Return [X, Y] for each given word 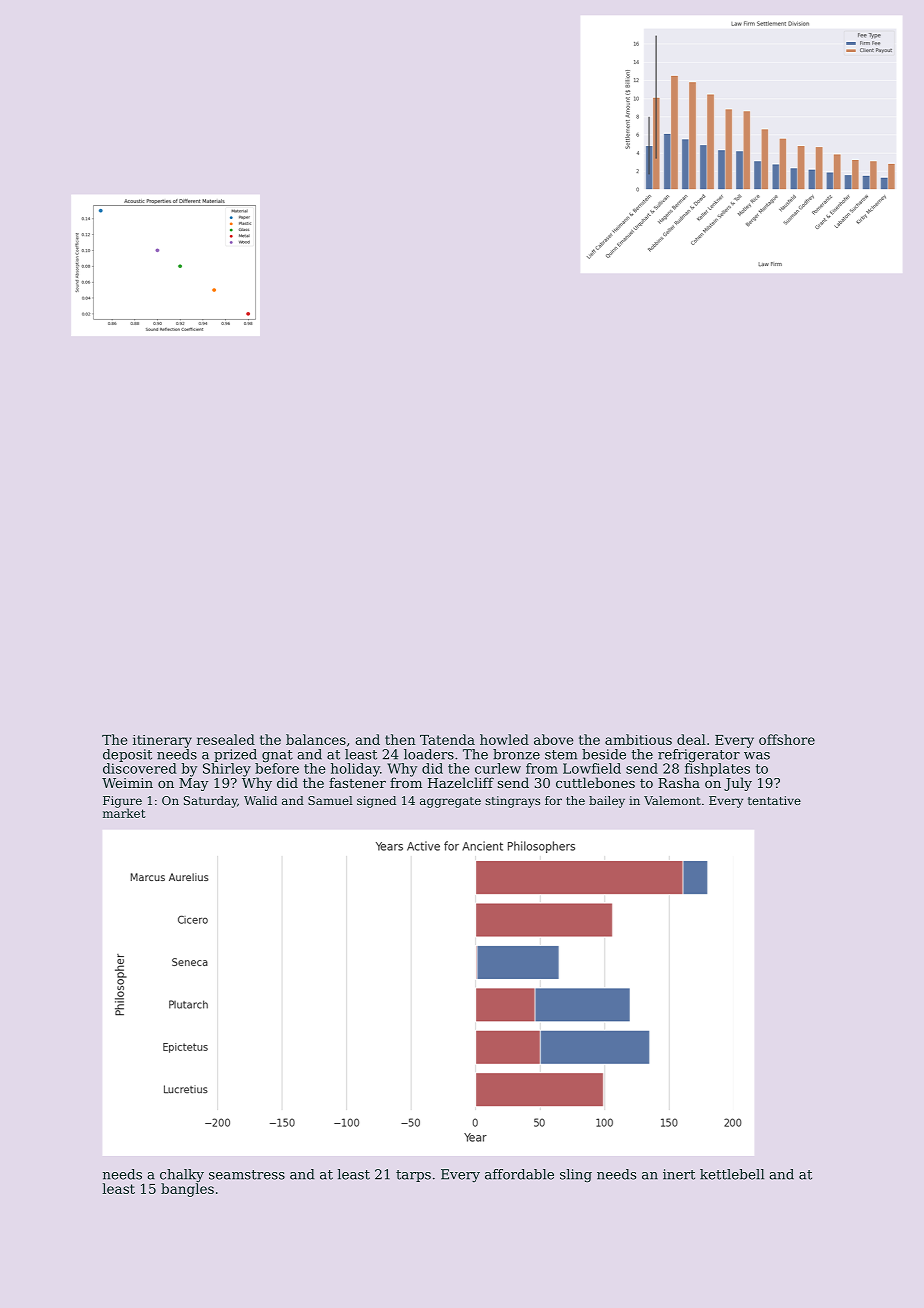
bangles [187, 1190]
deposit [127, 755]
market [124, 813]
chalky [182, 1175]
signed [376, 802]
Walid [260, 800]
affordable [519, 1174]
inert [679, 1174]
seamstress [247, 1175]
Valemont [672, 800]
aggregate [450, 802]
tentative [774, 800]
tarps [413, 1176]
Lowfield [592, 768]
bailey [607, 802]
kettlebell [732, 1174]
